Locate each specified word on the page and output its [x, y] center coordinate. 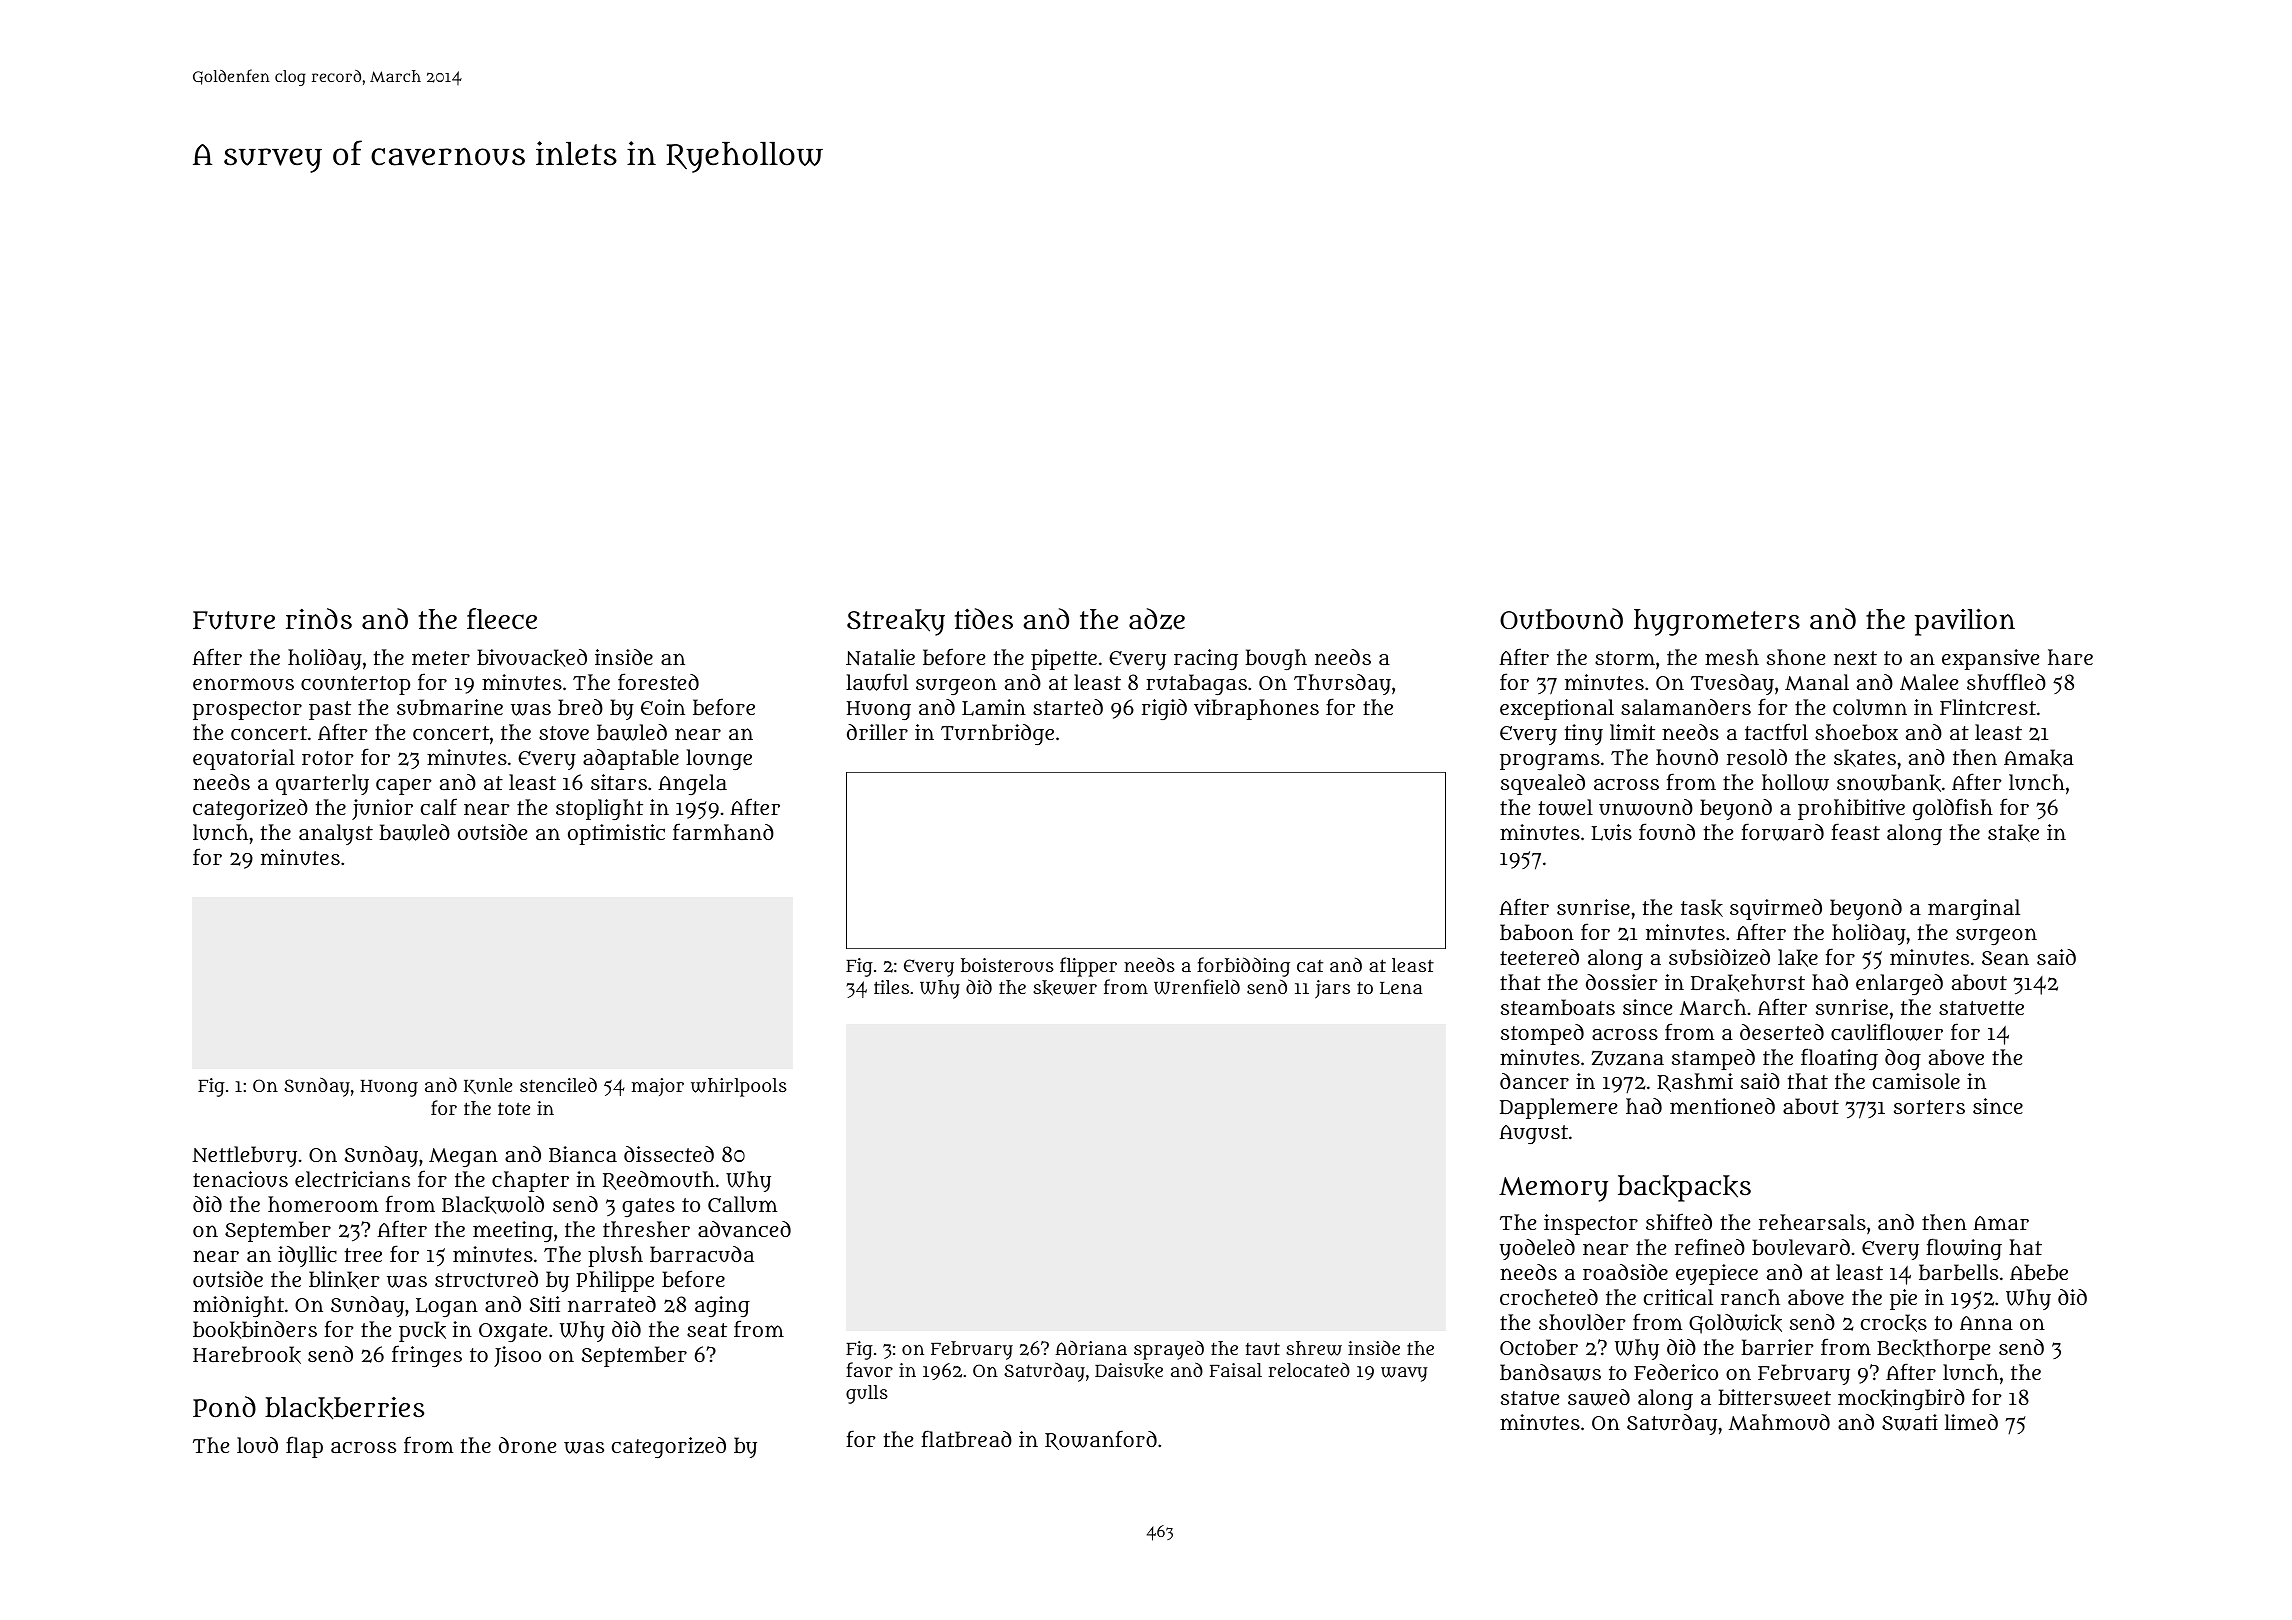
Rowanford [1101, 1440]
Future [234, 620]
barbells [1958, 1272]
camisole [1916, 1081]
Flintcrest [1988, 707]
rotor [328, 758]
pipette [1064, 659]
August [1533, 1134]
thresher [646, 1229]
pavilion [1965, 622]
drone [527, 1445]
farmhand [723, 831]
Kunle [488, 1086]
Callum [742, 1204]
